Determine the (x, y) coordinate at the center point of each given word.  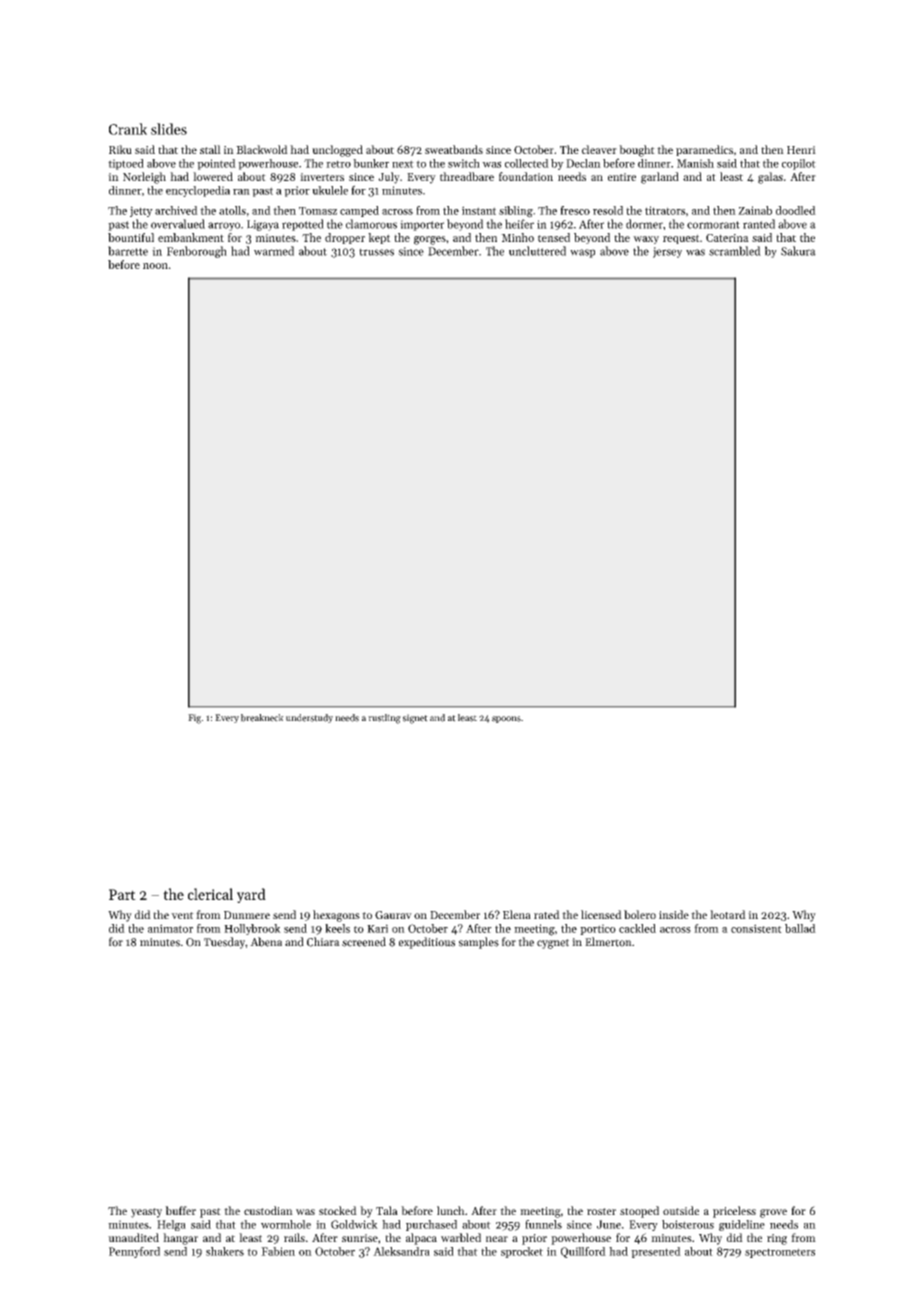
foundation (526, 176)
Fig (194, 719)
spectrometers (780, 1253)
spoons (506, 719)
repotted (303, 225)
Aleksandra (401, 1251)
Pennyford (134, 1252)
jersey (667, 252)
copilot (799, 164)
